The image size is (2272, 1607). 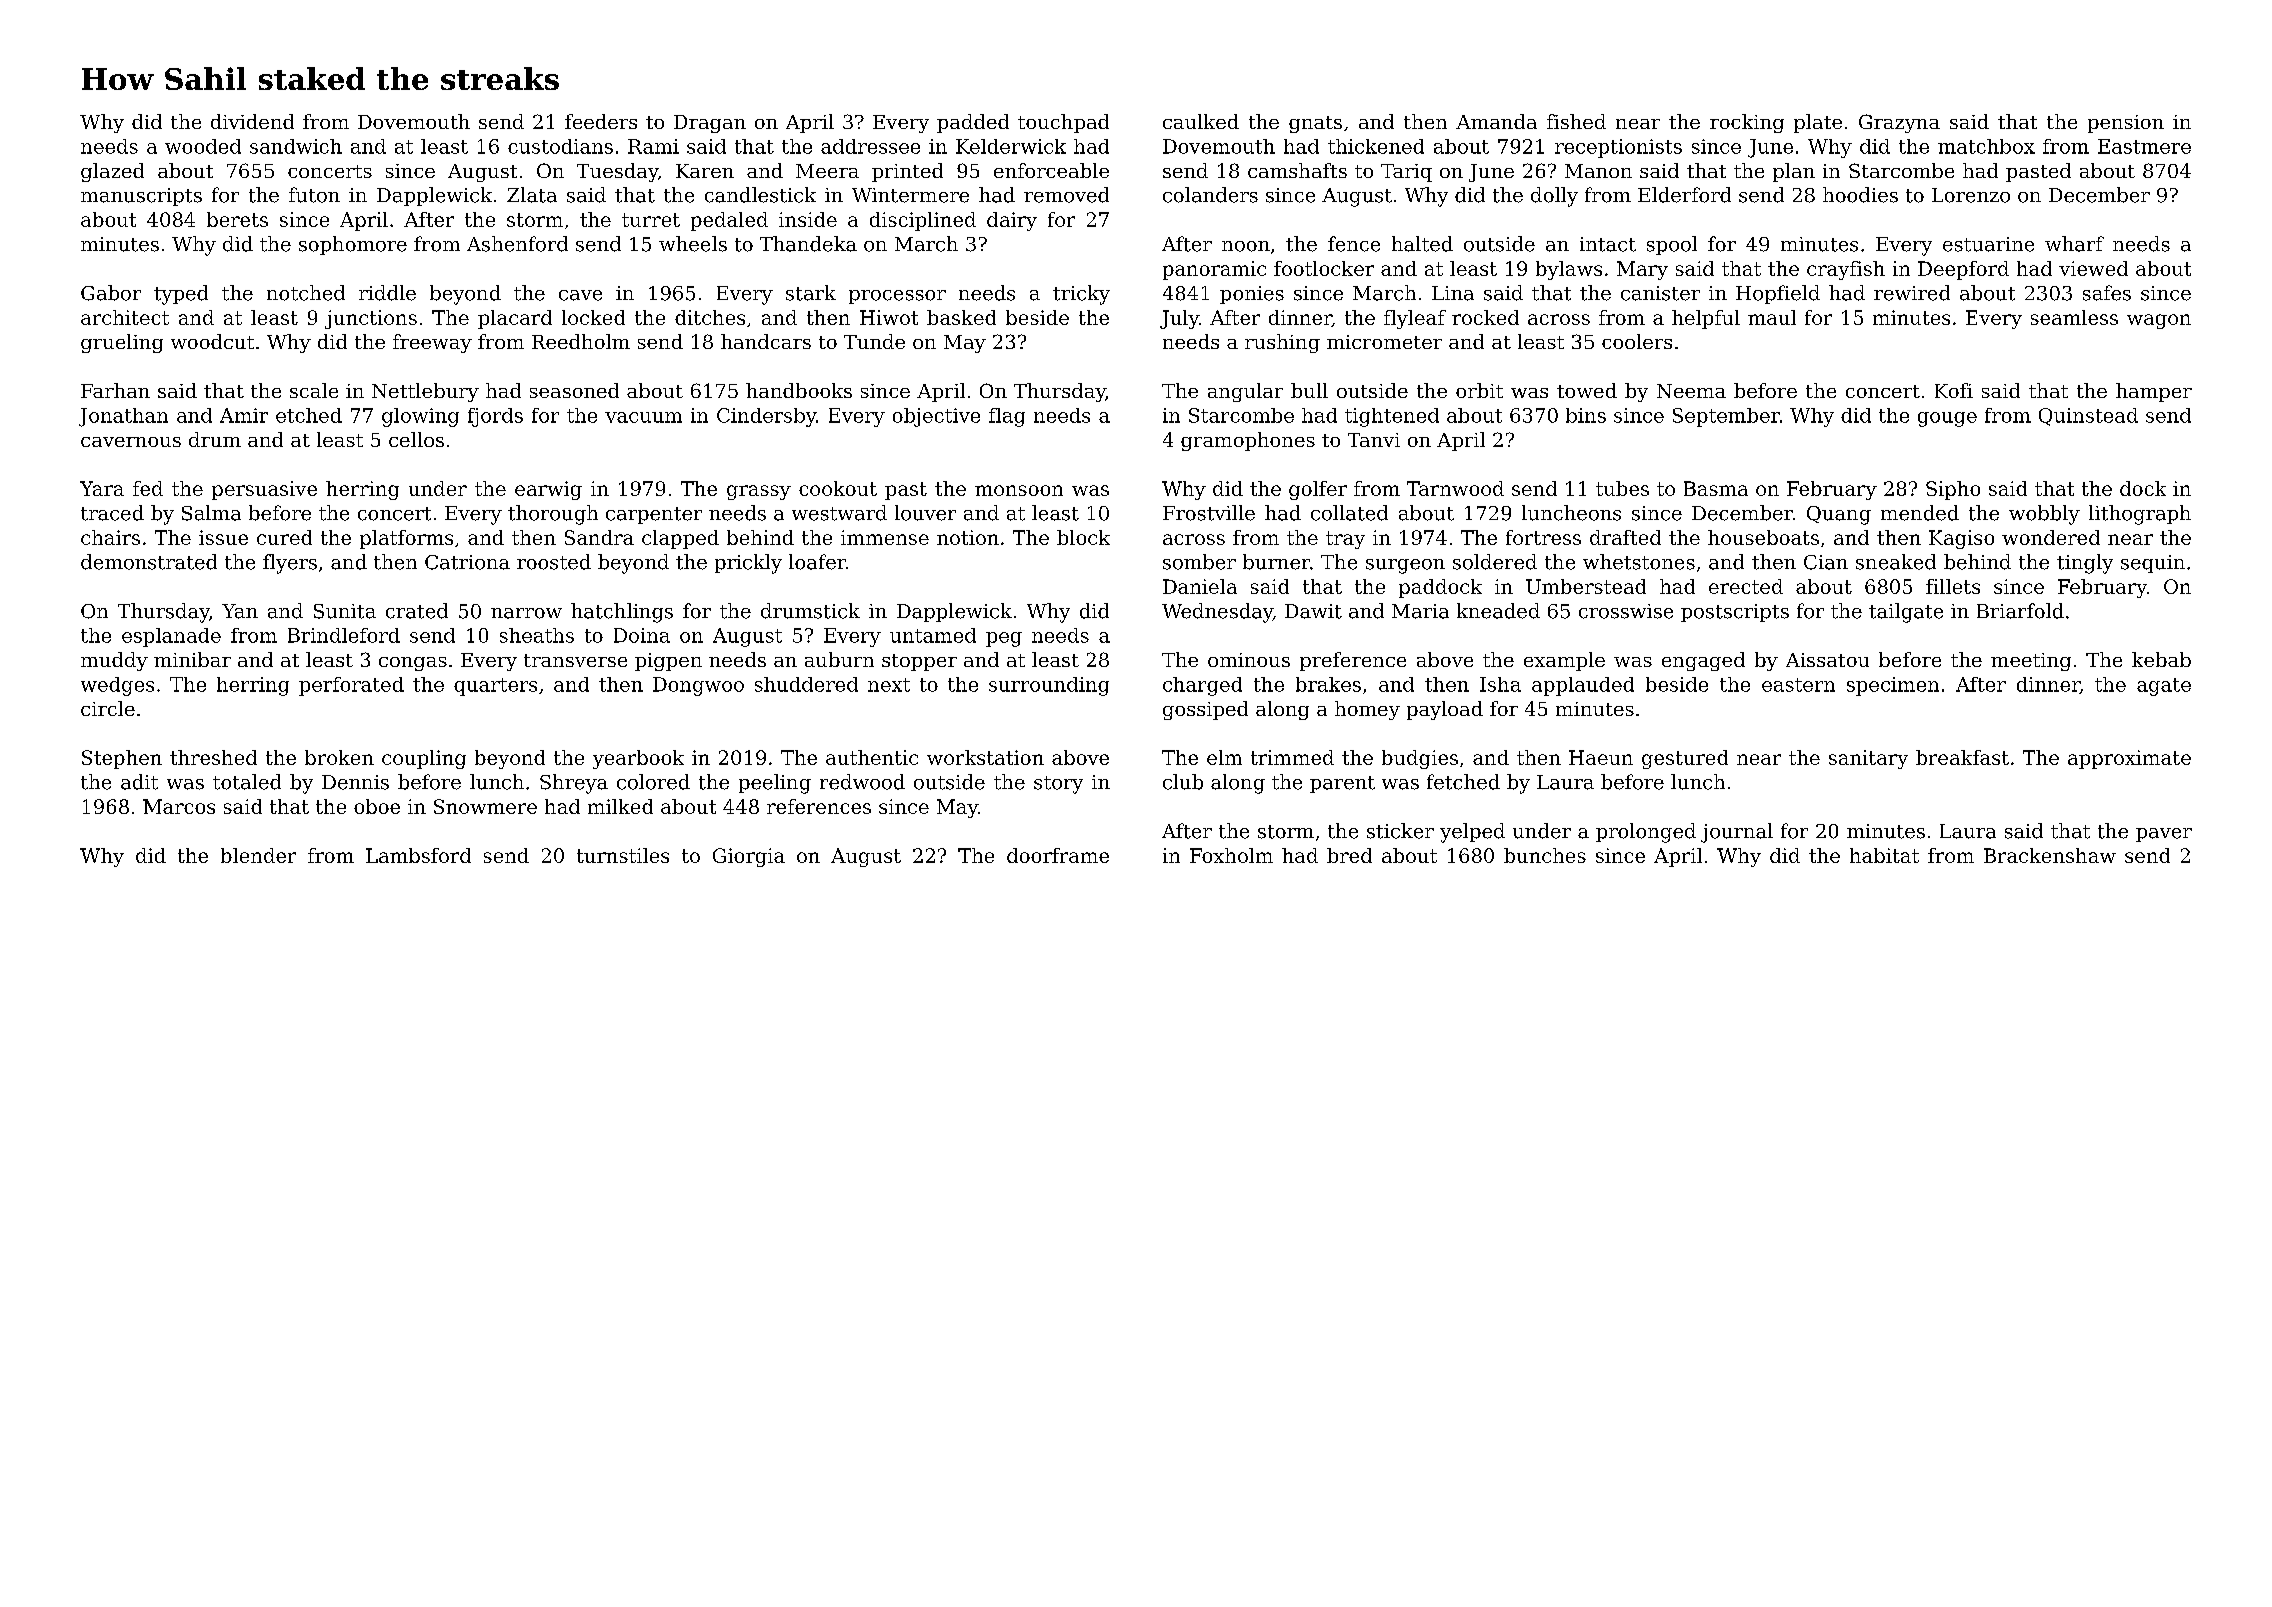 I want to click on gouge, so click(x=1947, y=419).
